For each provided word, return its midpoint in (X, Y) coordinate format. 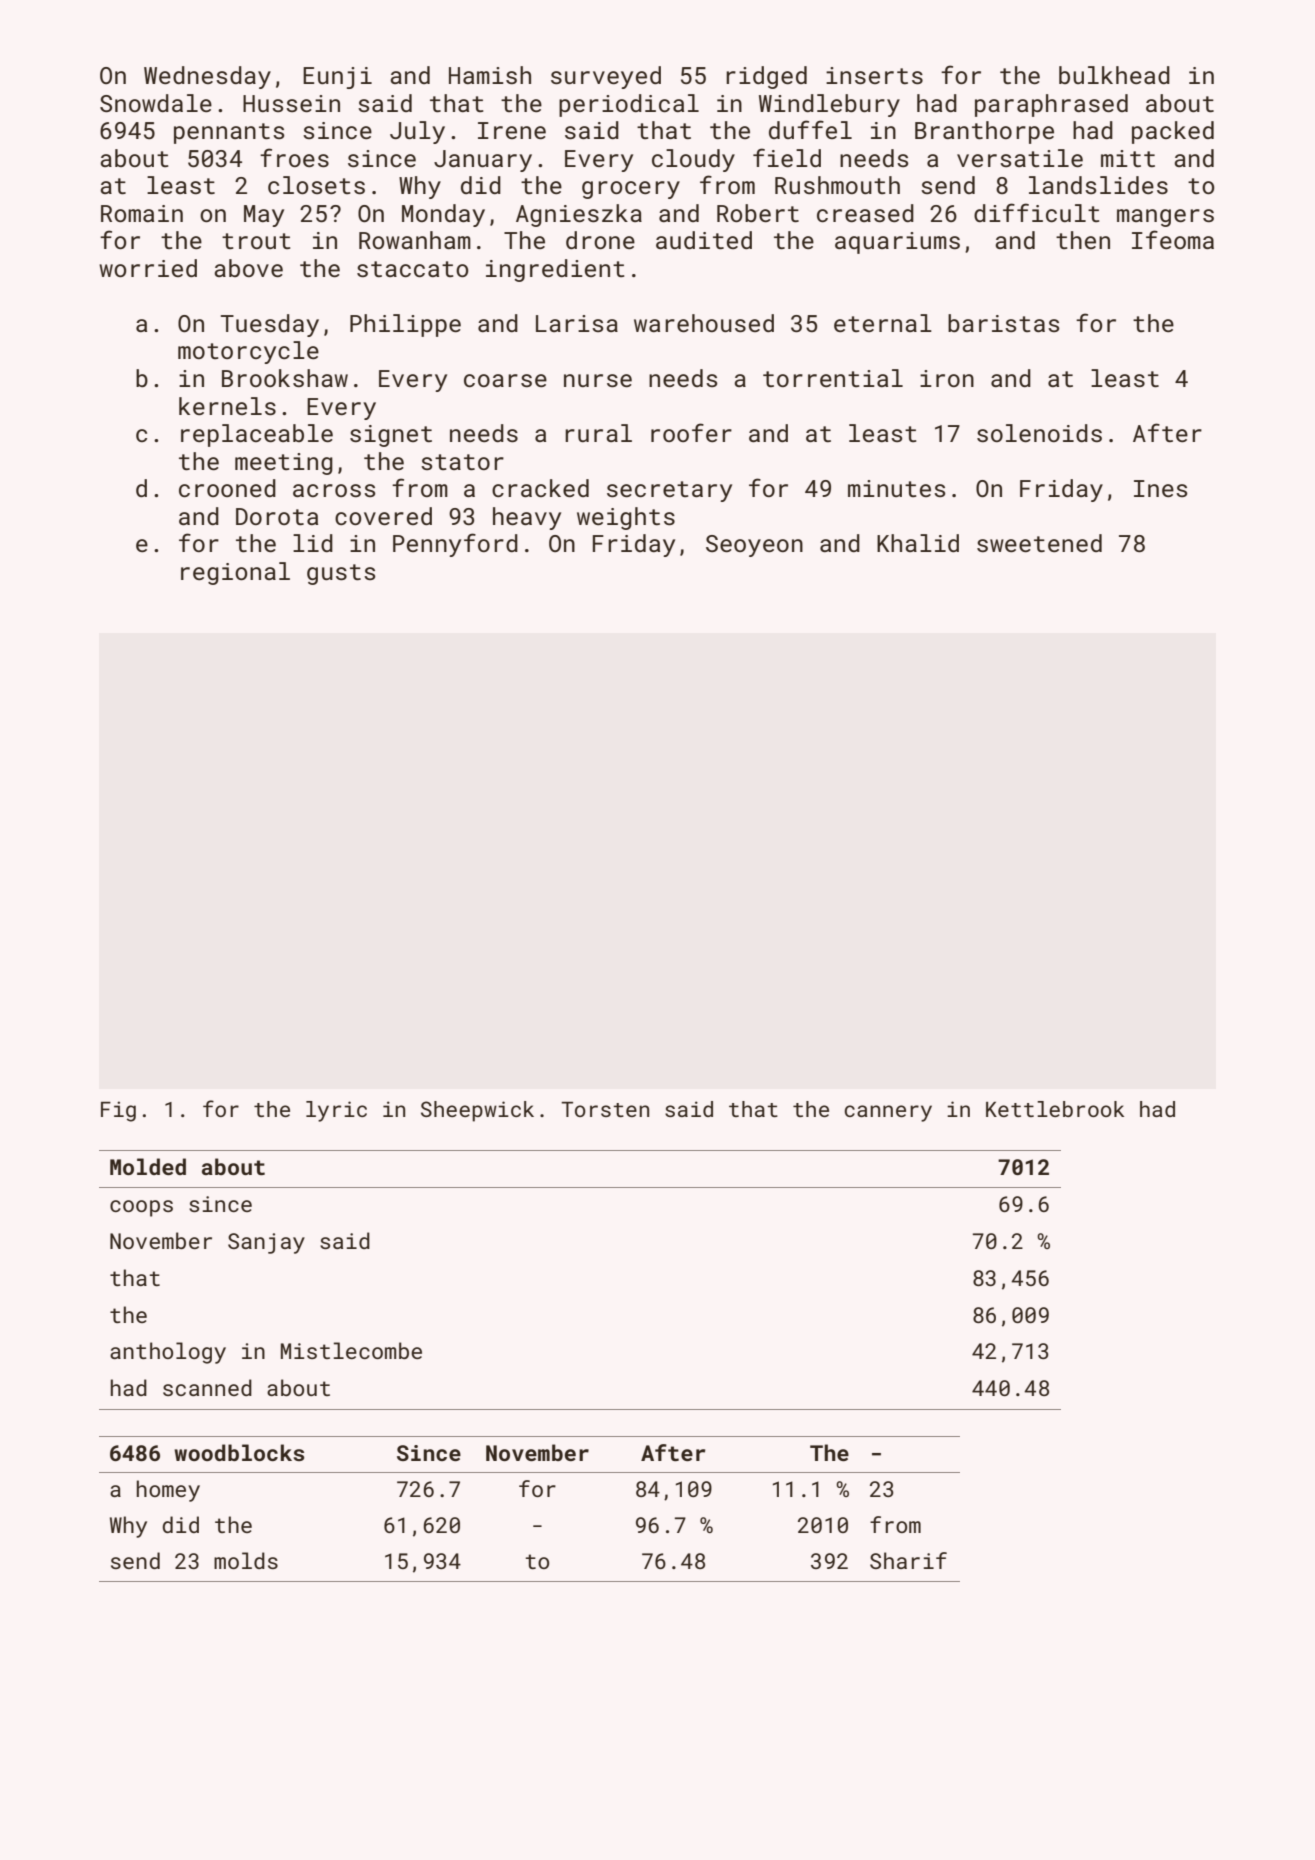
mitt (1128, 158)
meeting (284, 464)
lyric (336, 1111)
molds (246, 1560)
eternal (883, 323)
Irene (512, 130)
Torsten (605, 1109)
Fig (118, 1111)
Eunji (337, 78)
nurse (598, 380)
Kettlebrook (1055, 1109)
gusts (341, 574)
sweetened (1039, 543)
